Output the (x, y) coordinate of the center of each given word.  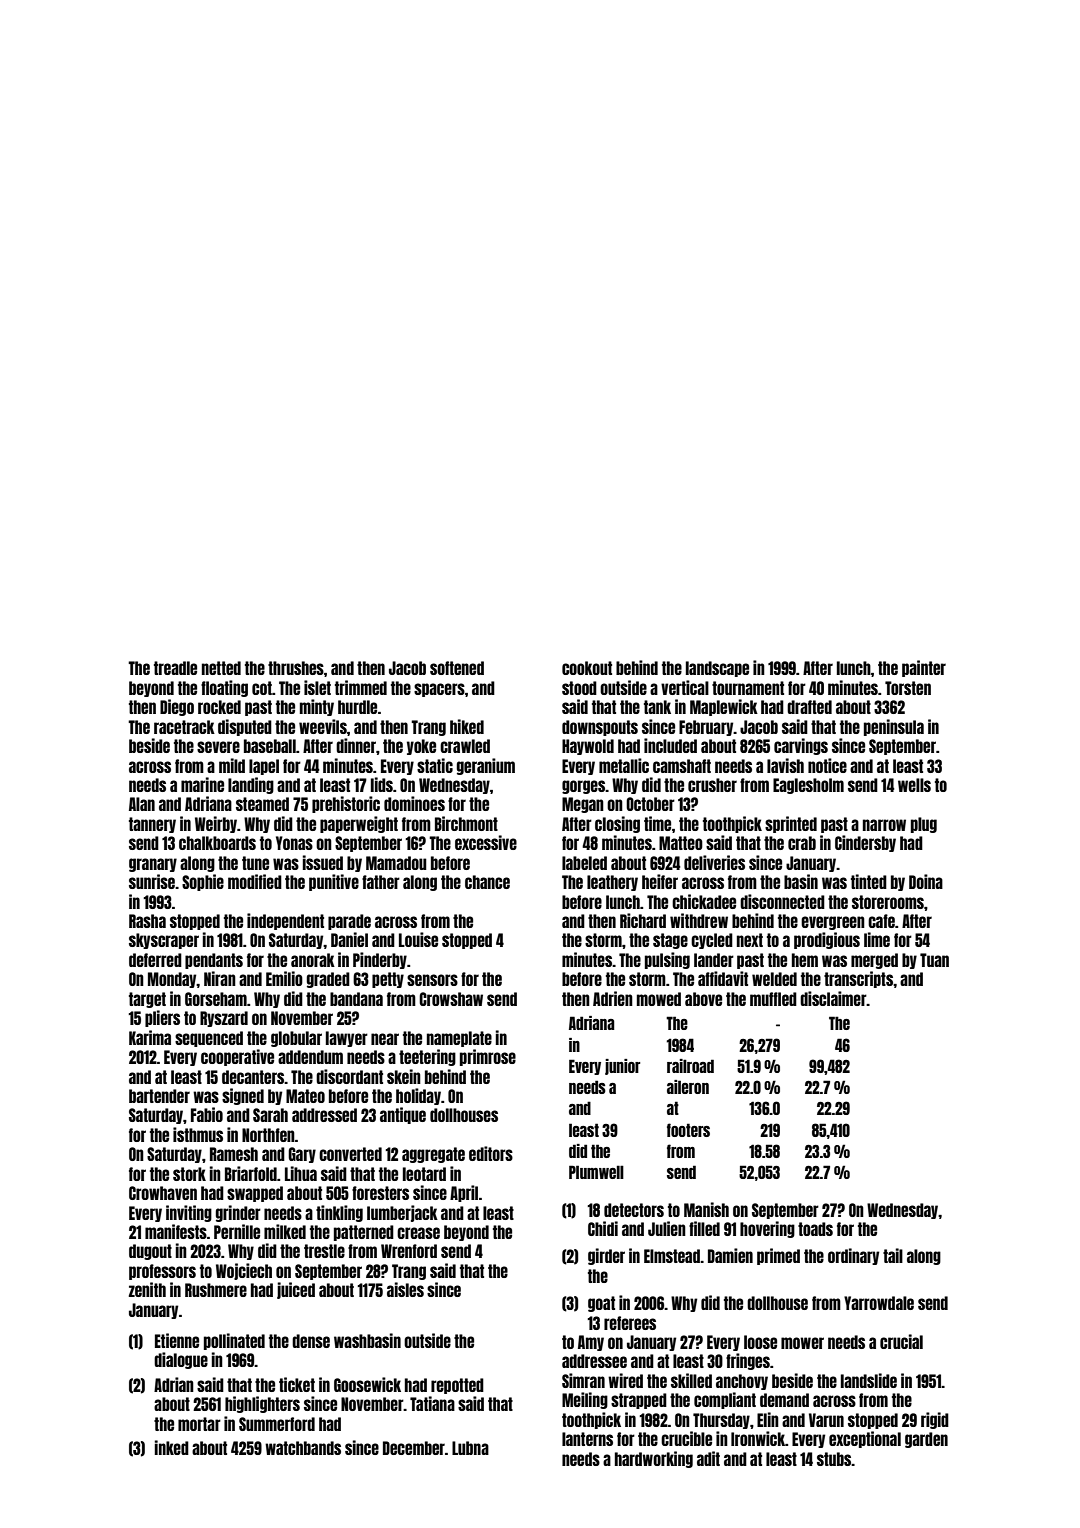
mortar (199, 1424)
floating (224, 688)
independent (285, 921)
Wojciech (244, 1271)
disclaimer (833, 998)
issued (323, 862)
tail (893, 1255)
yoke (421, 747)
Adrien (613, 998)
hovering (767, 1229)
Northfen (268, 1135)
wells (914, 785)
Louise (418, 939)
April (464, 1193)
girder (606, 1256)
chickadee (704, 901)
